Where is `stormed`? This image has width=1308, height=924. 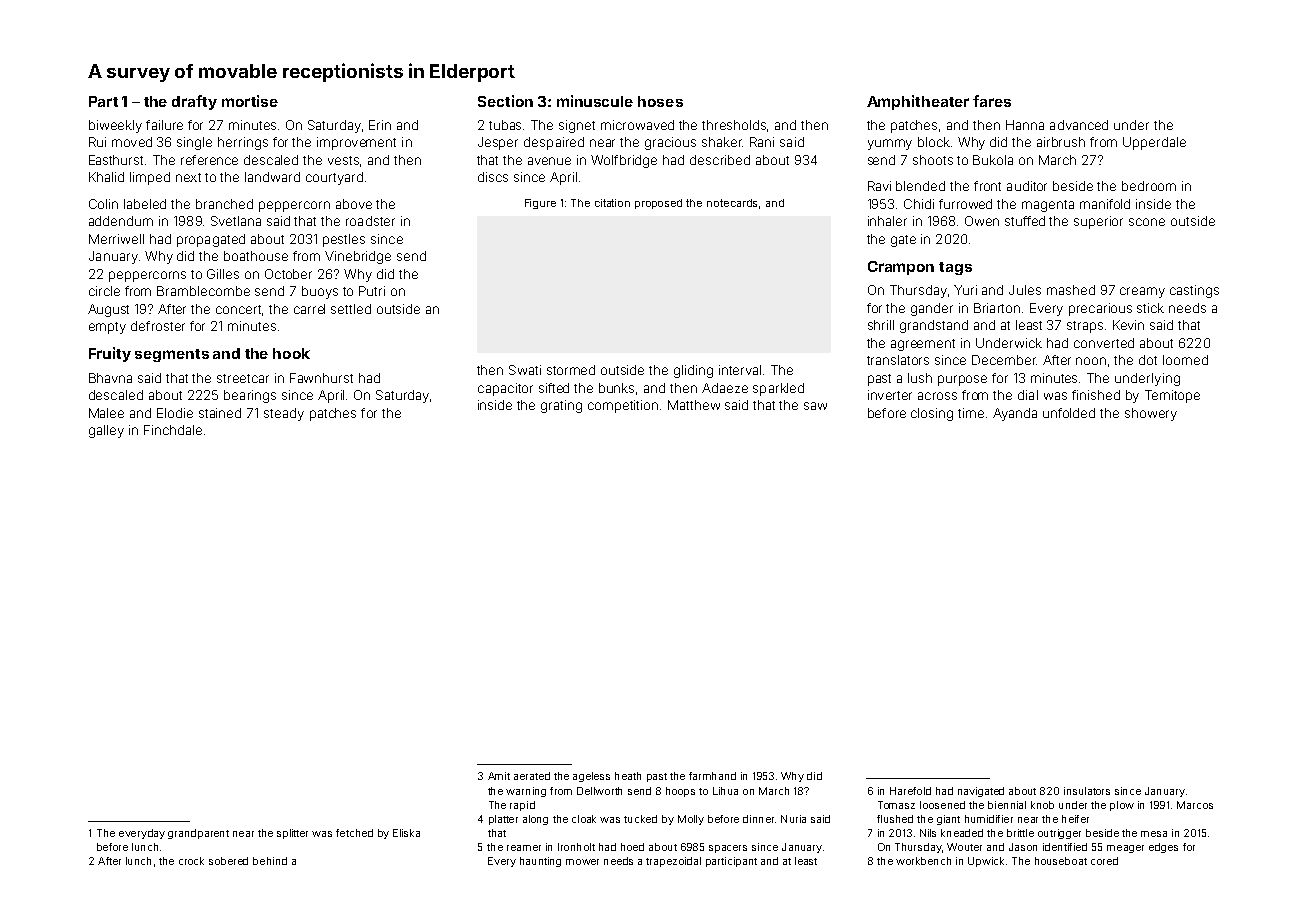
stormed is located at coordinates (571, 370).
